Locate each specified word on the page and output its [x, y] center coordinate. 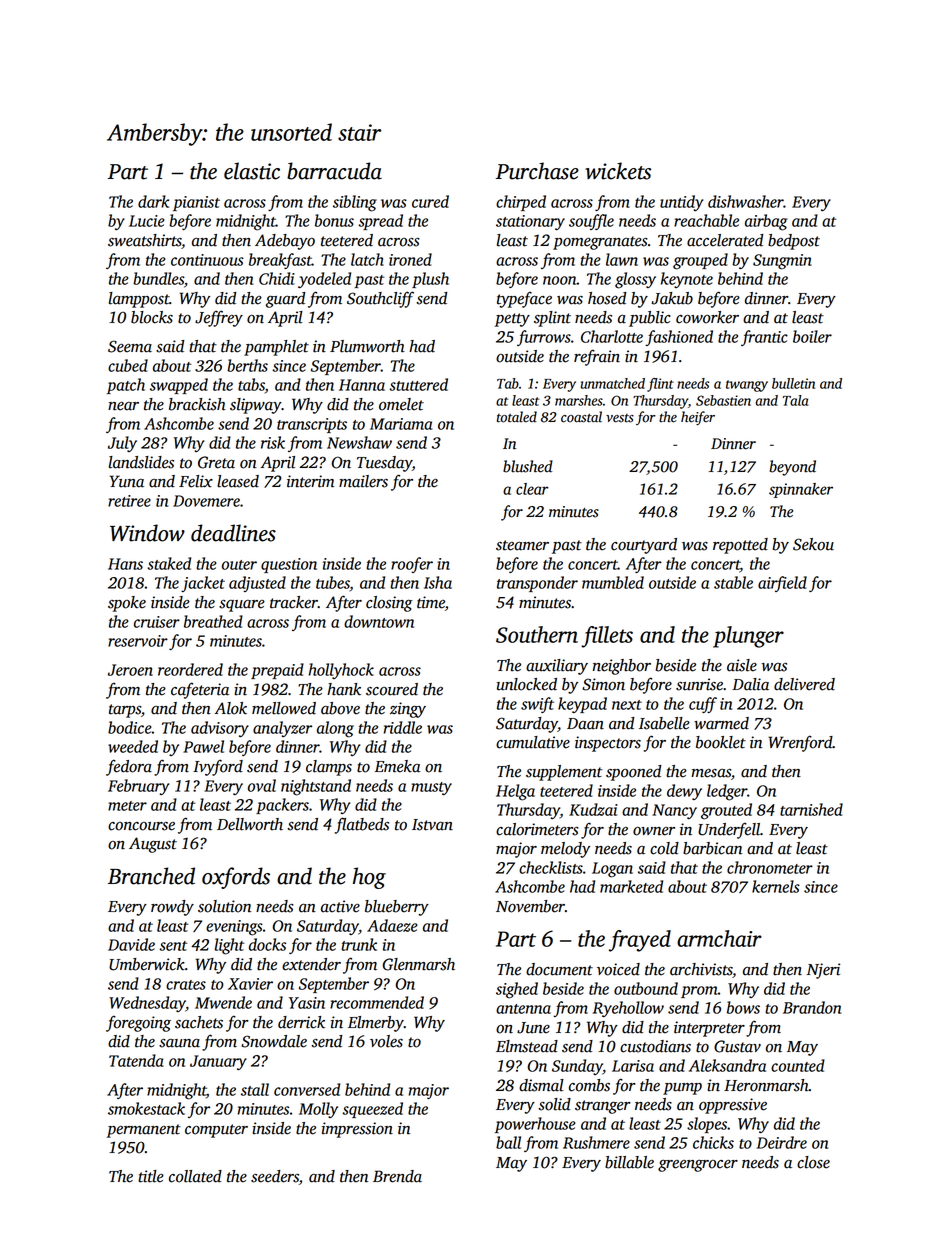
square [242, 606]
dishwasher [746, 201]
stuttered [418, 384]
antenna [523, 1009]
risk [273, 442]
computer [216, 1131]
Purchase [537, 171]
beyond [792, 468]
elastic [252, 171]
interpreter [709, 1029]
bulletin [793, 383]
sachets [199, 1022]
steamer [522, 545]
